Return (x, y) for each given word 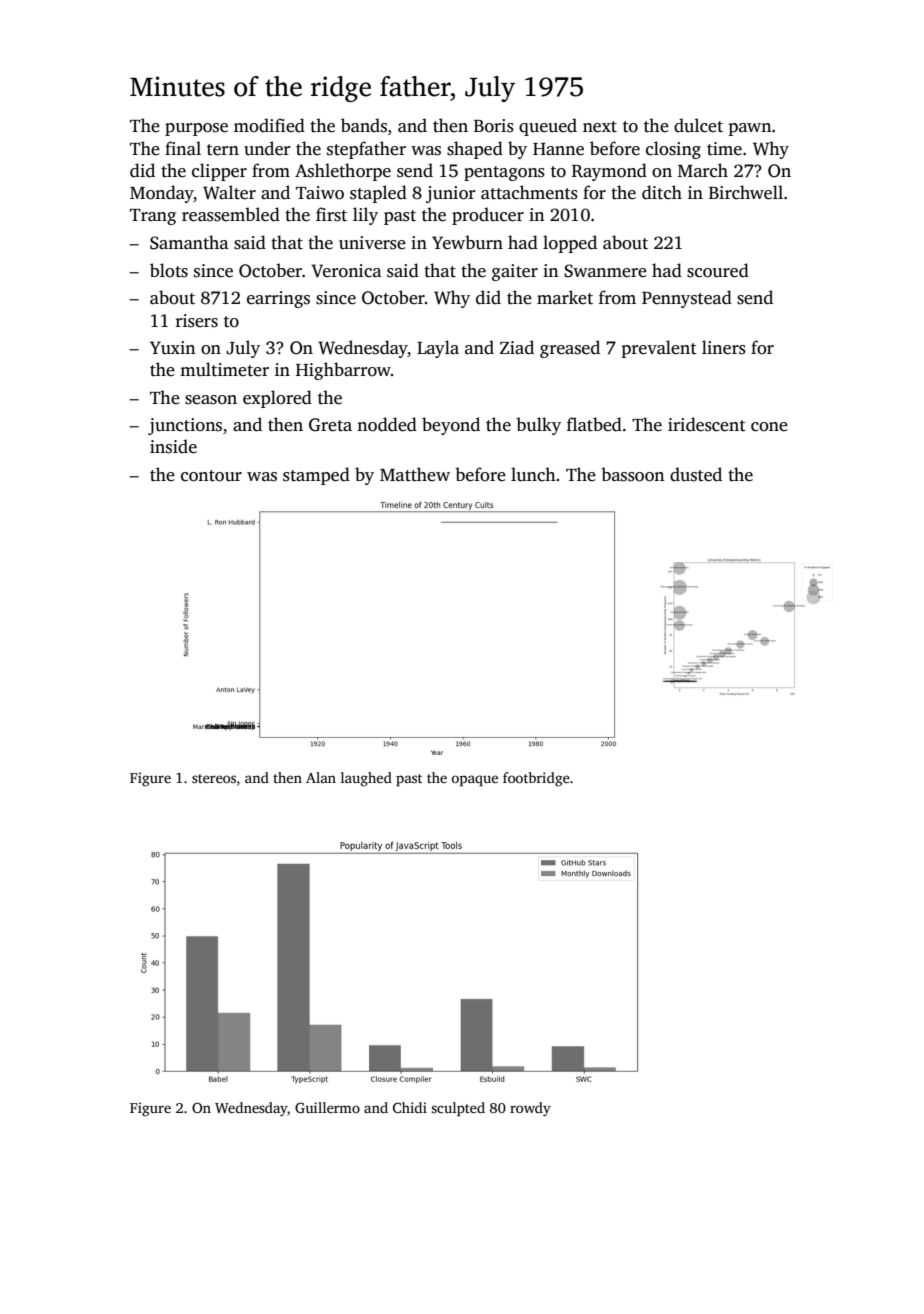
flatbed (594, 424)
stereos (214, 778)
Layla (438, 349)
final (183, 148)
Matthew (415, 474)
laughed (366, 779)
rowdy (530, 1109)
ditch (662, 192)
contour (211, 476)
